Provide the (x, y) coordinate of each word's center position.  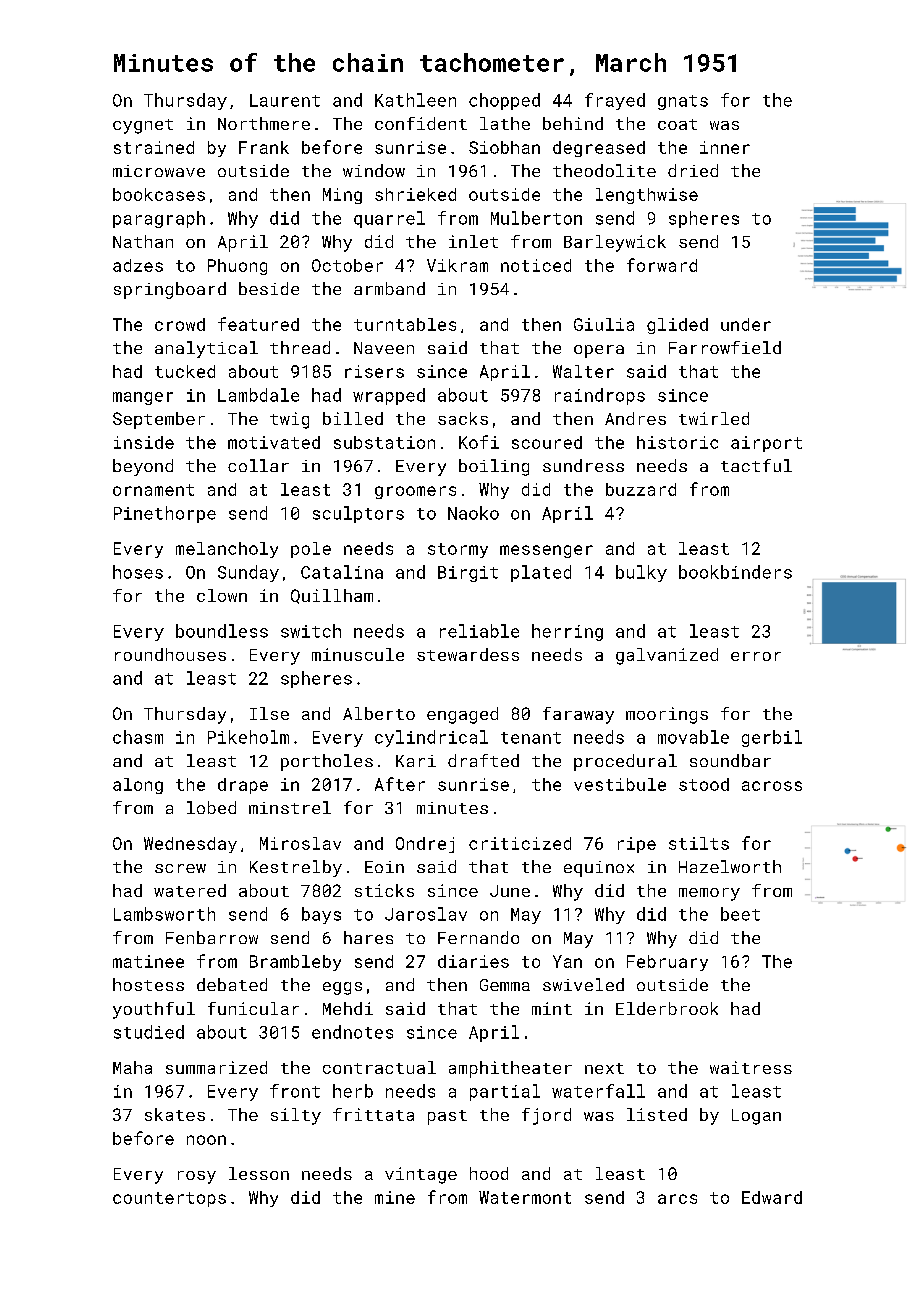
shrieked (415, 194)
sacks (463, 418)
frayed (615, 101)
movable (693, 737)
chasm (138, 737)
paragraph (159, 219)
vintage (421, 1175)
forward (662, 265)
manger (143, 398)
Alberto (379, 713)
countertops (169, 1199)
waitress (751, 1067)
